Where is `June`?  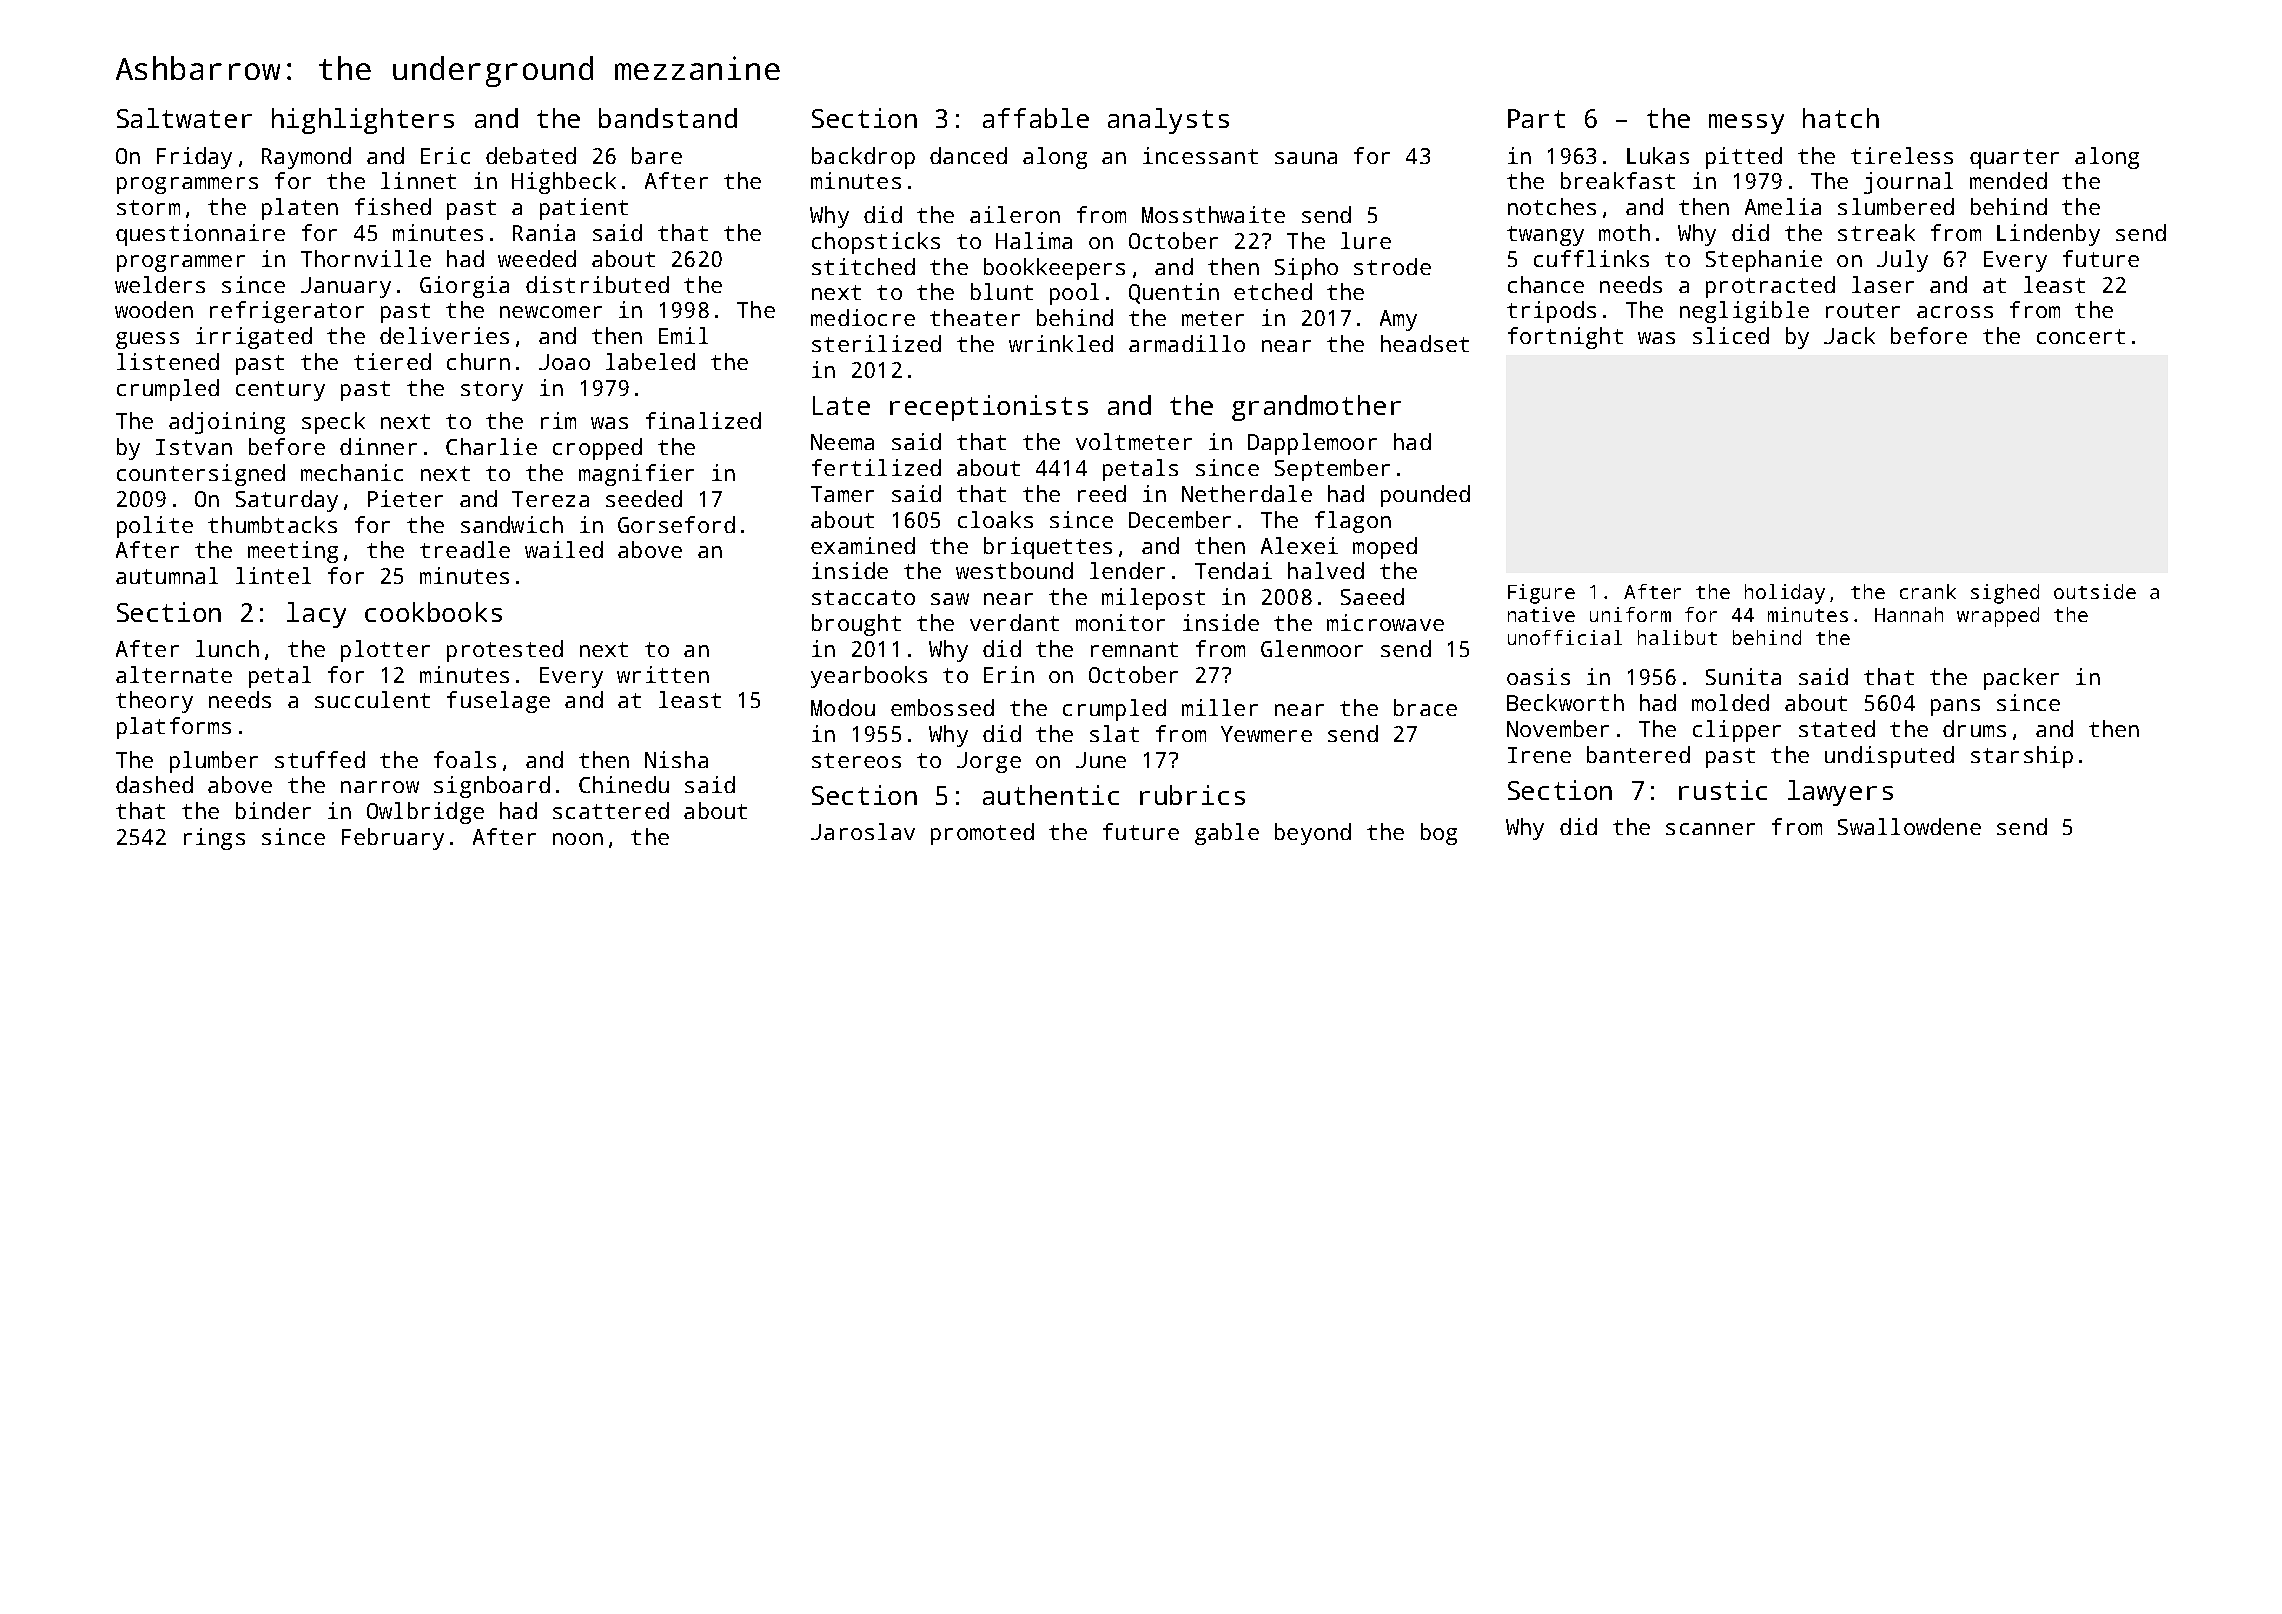
June is located at coordinates (1101, 760).
